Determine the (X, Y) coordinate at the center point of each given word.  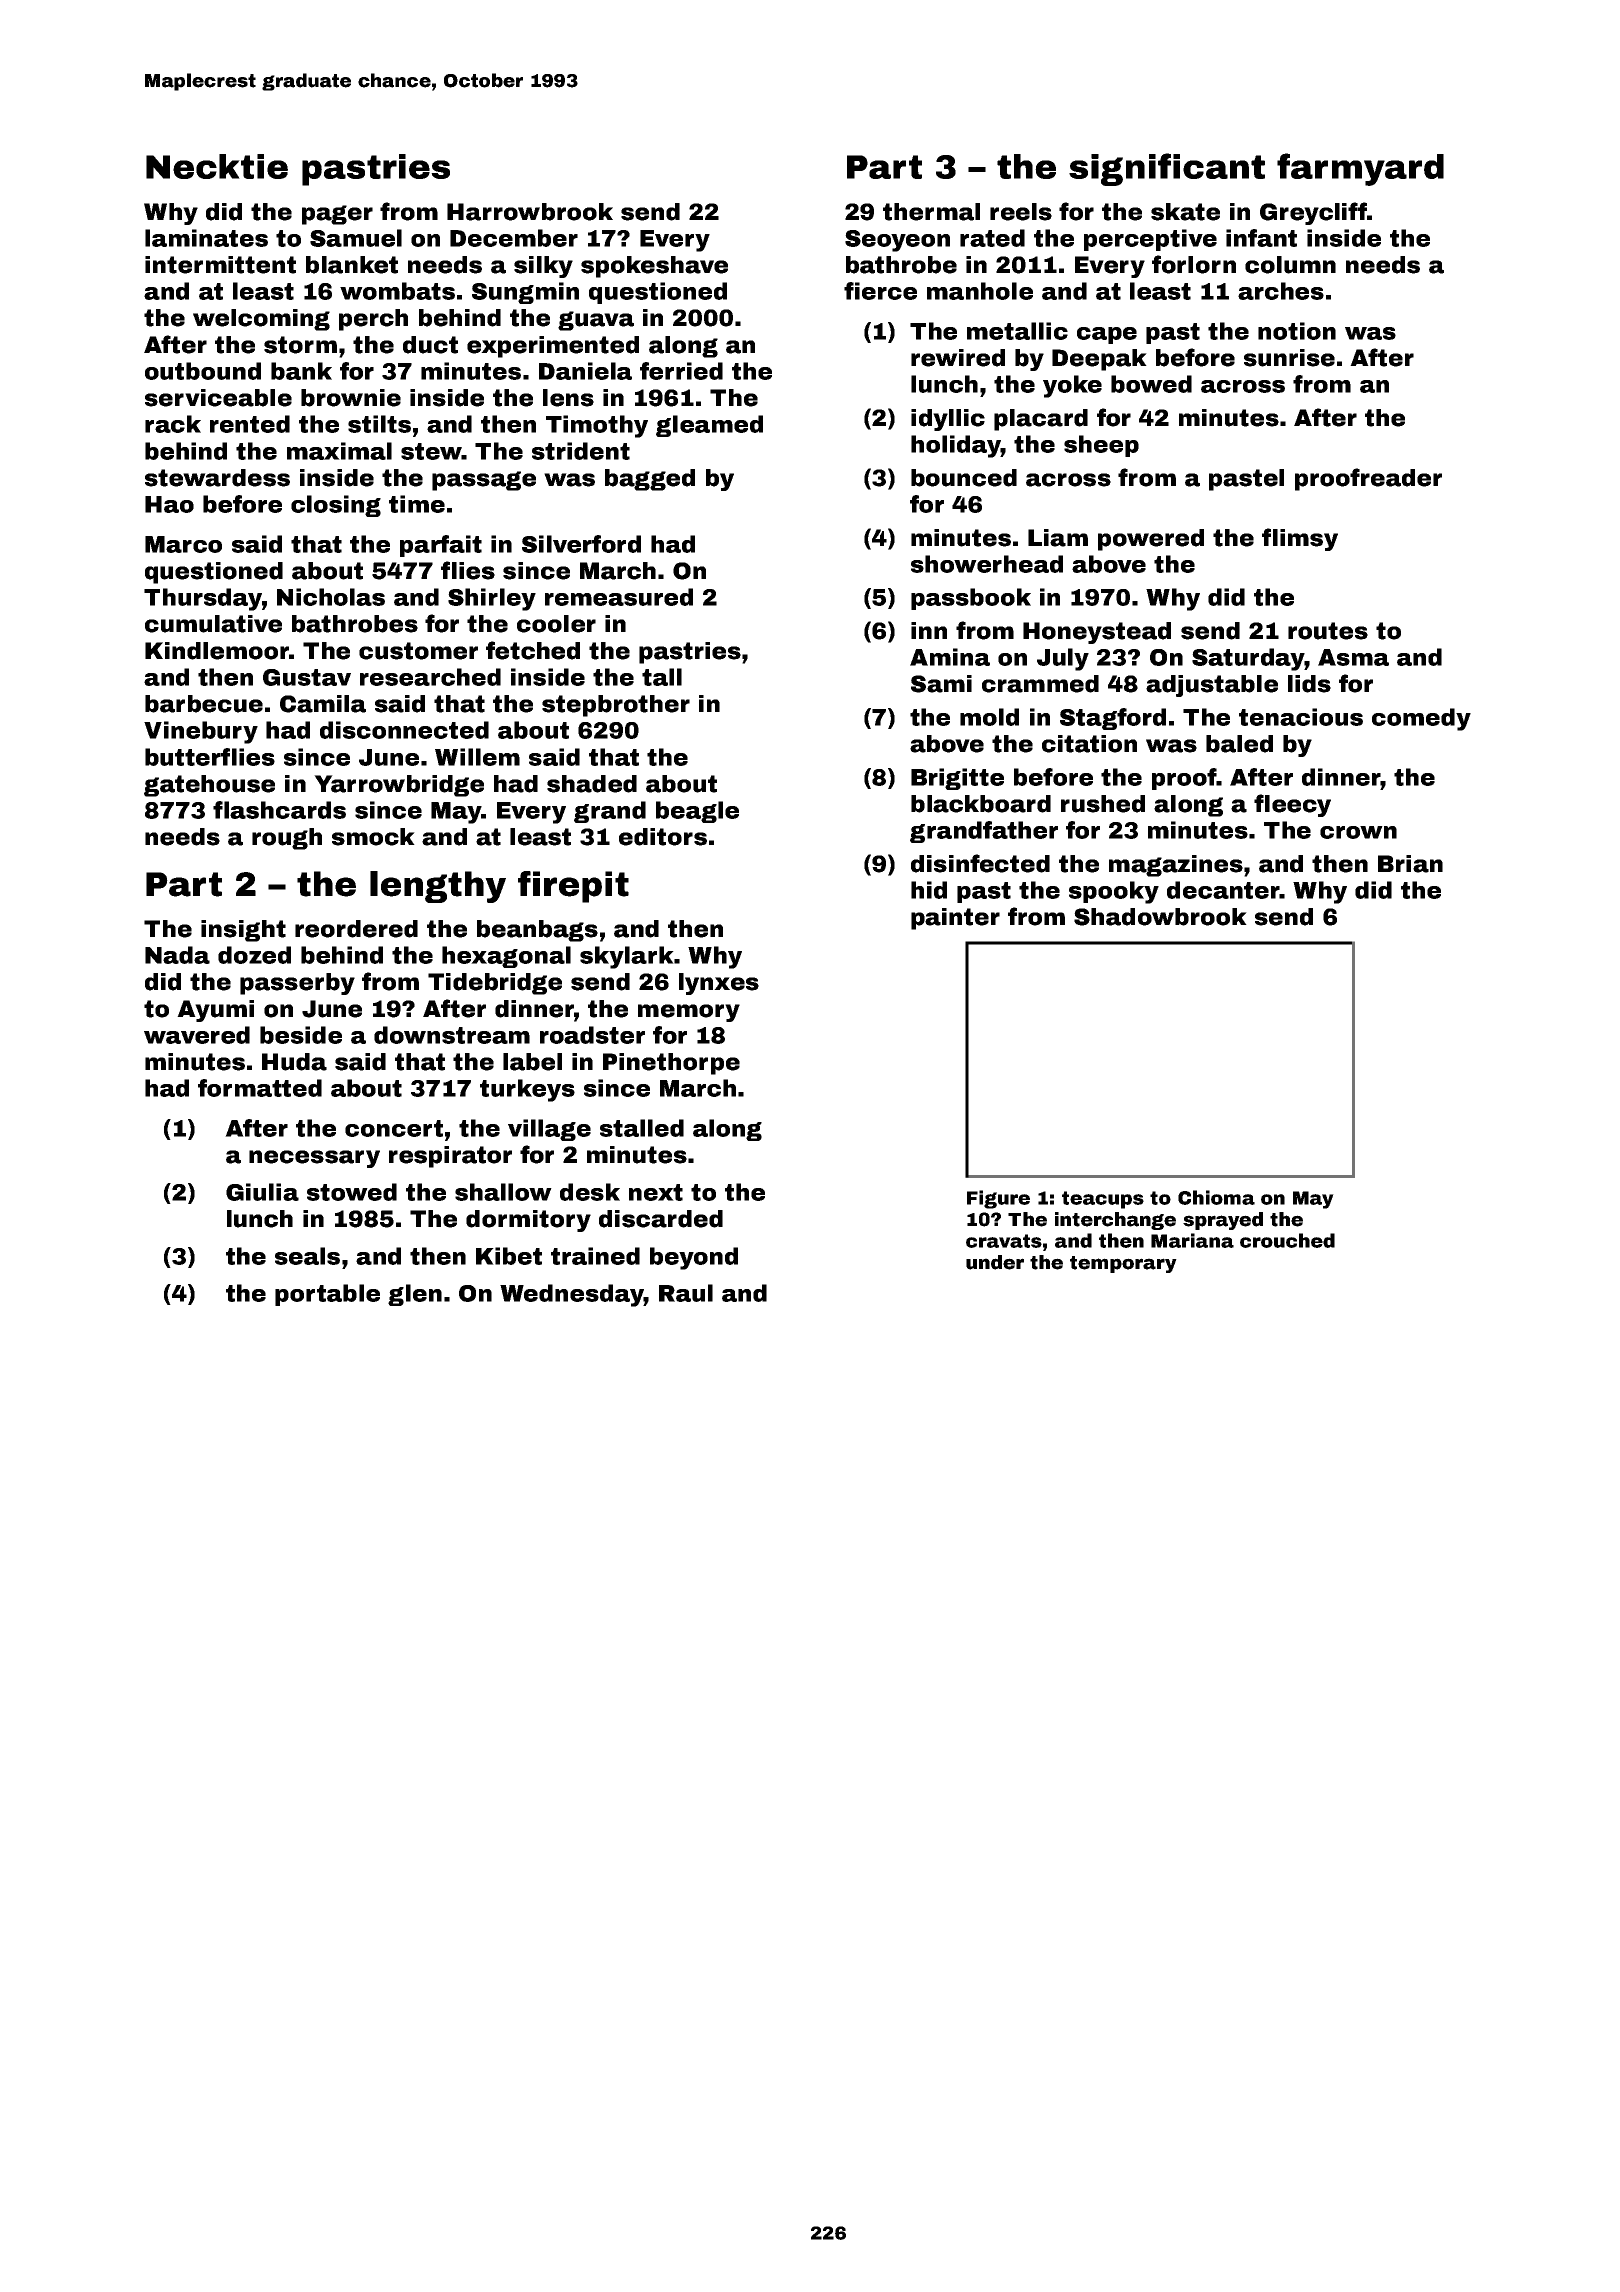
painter (955, 919)
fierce (880, 291)
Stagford (1113, 719)
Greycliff (1313, 213)
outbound (203, 371)
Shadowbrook (1160, 917)
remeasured (619, 597)
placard (1041, 420)
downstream (452, 1035)
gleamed (709, 426)
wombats (397, 291)
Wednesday (572, 1295)
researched (430, 677)
